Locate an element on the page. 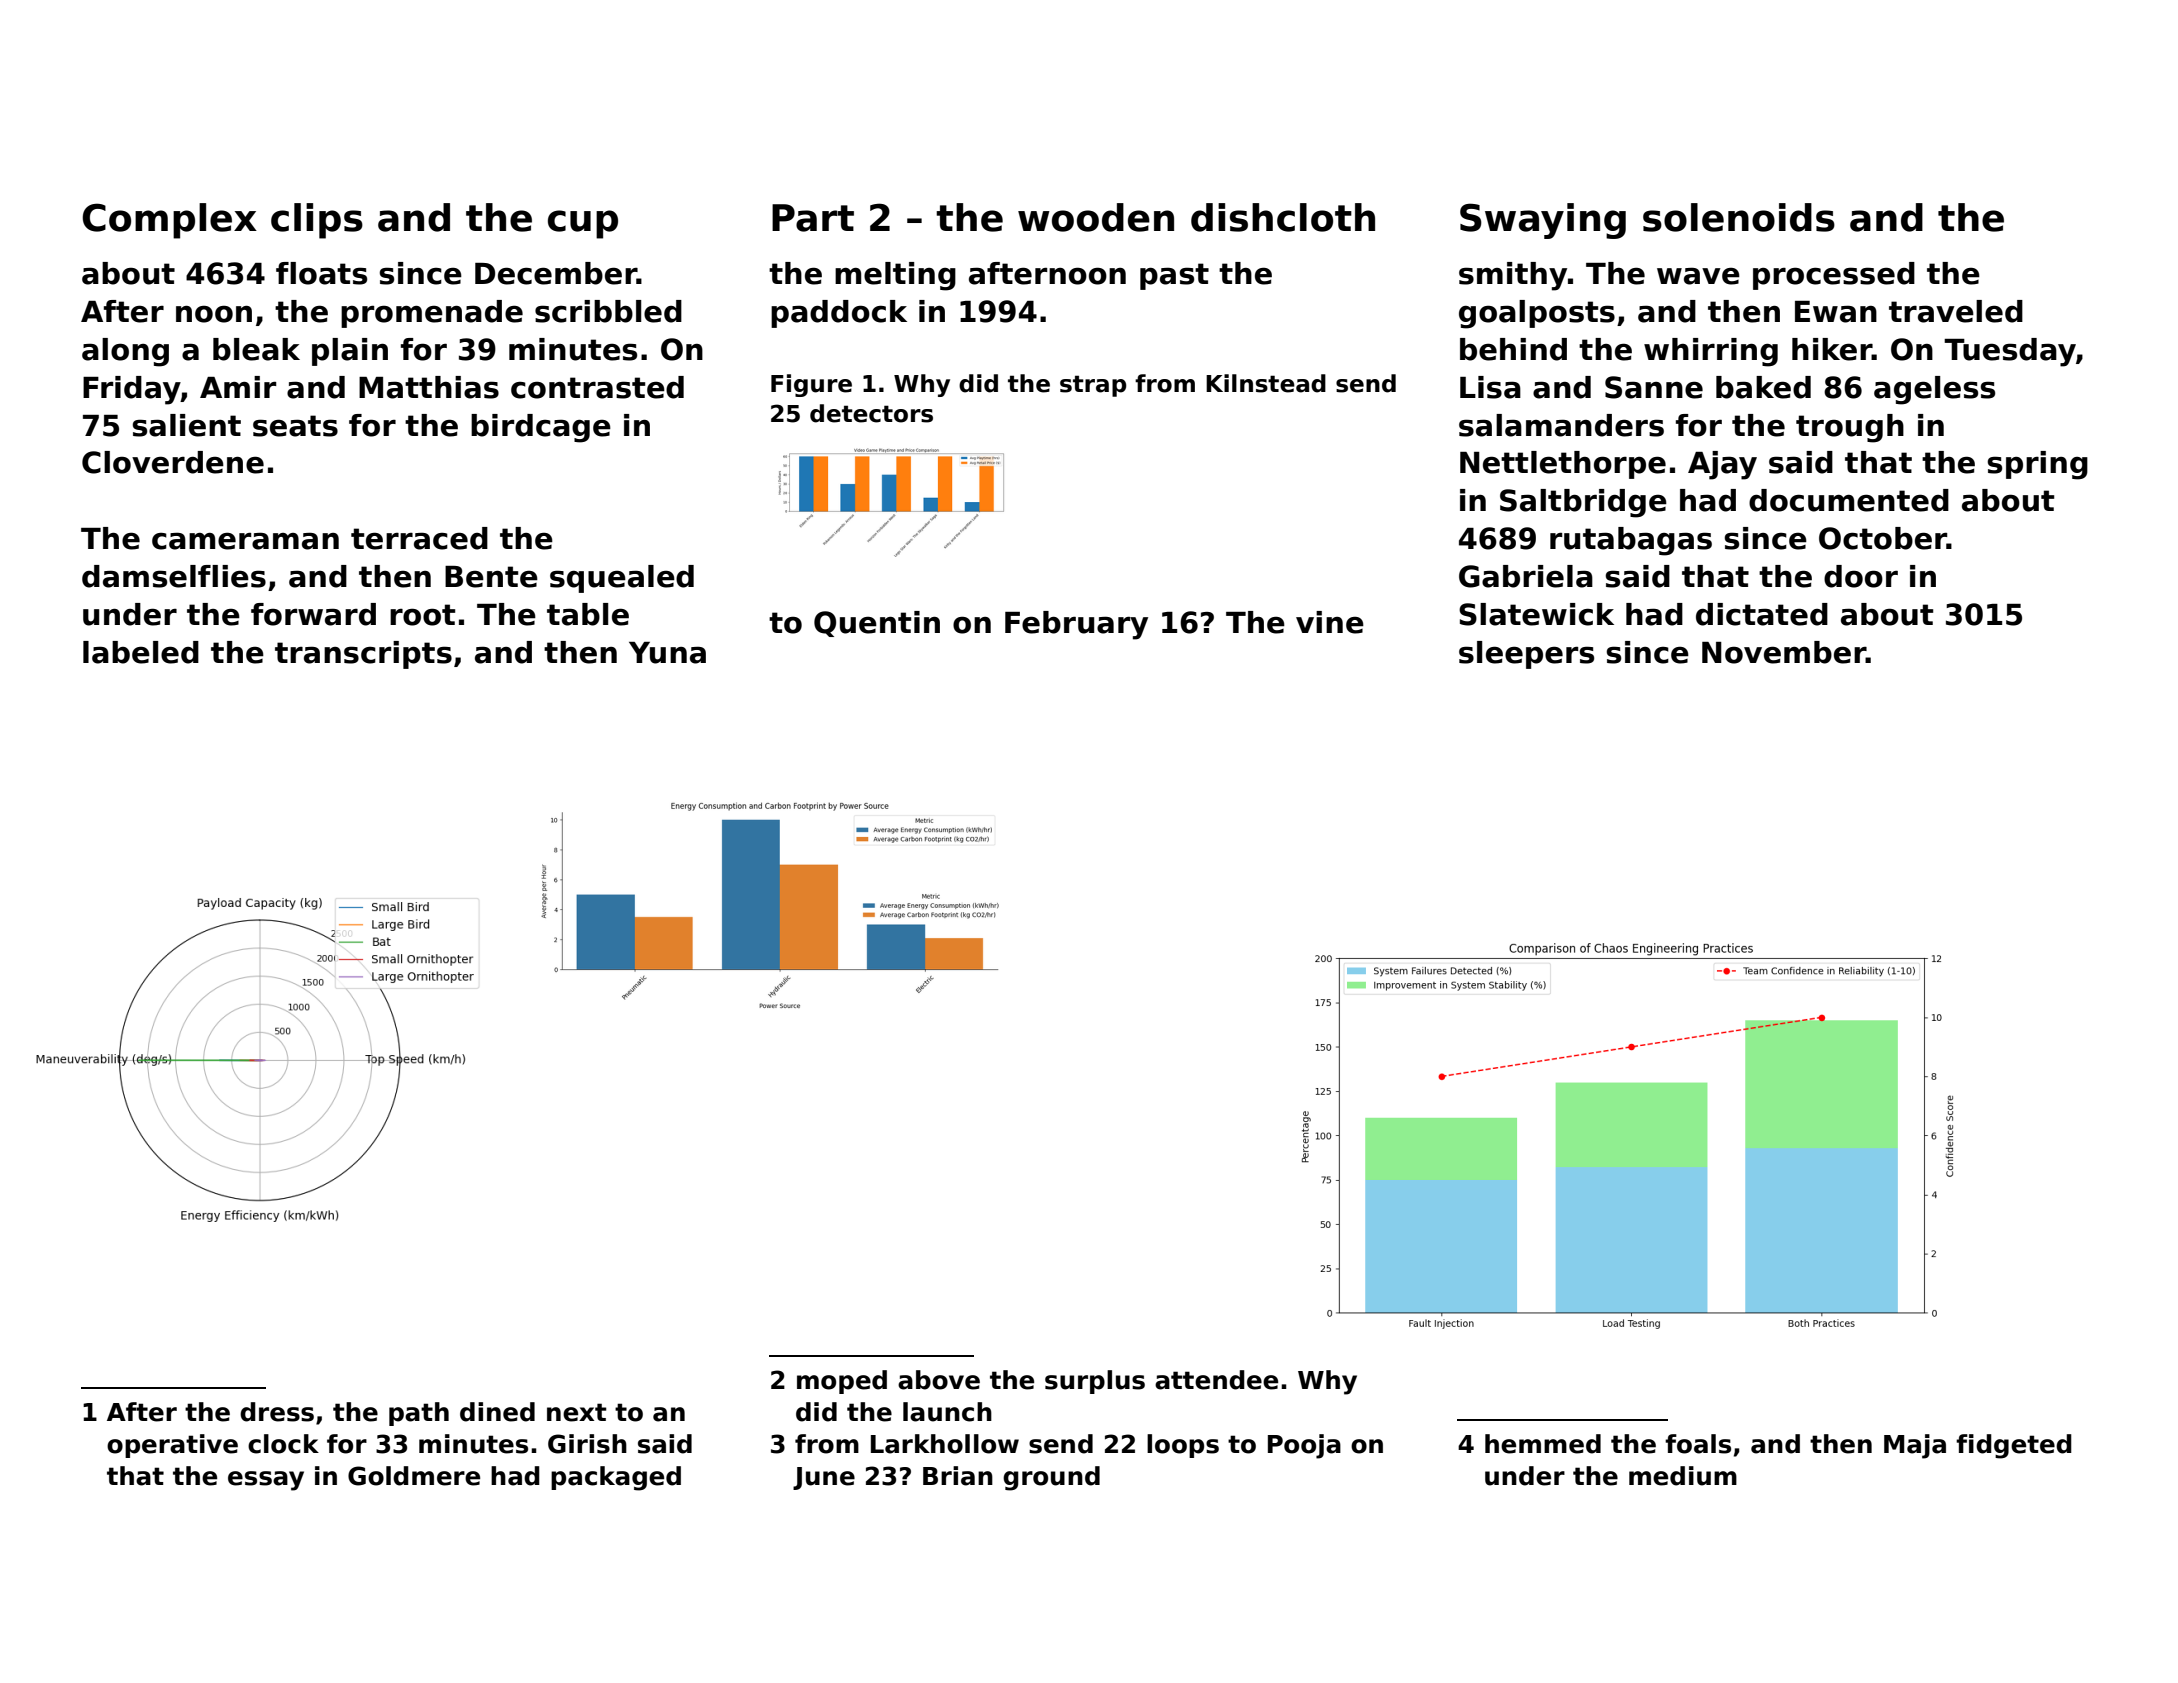 This page has width=2178, height=1683. detectors is located at coordinates (871, 413).
